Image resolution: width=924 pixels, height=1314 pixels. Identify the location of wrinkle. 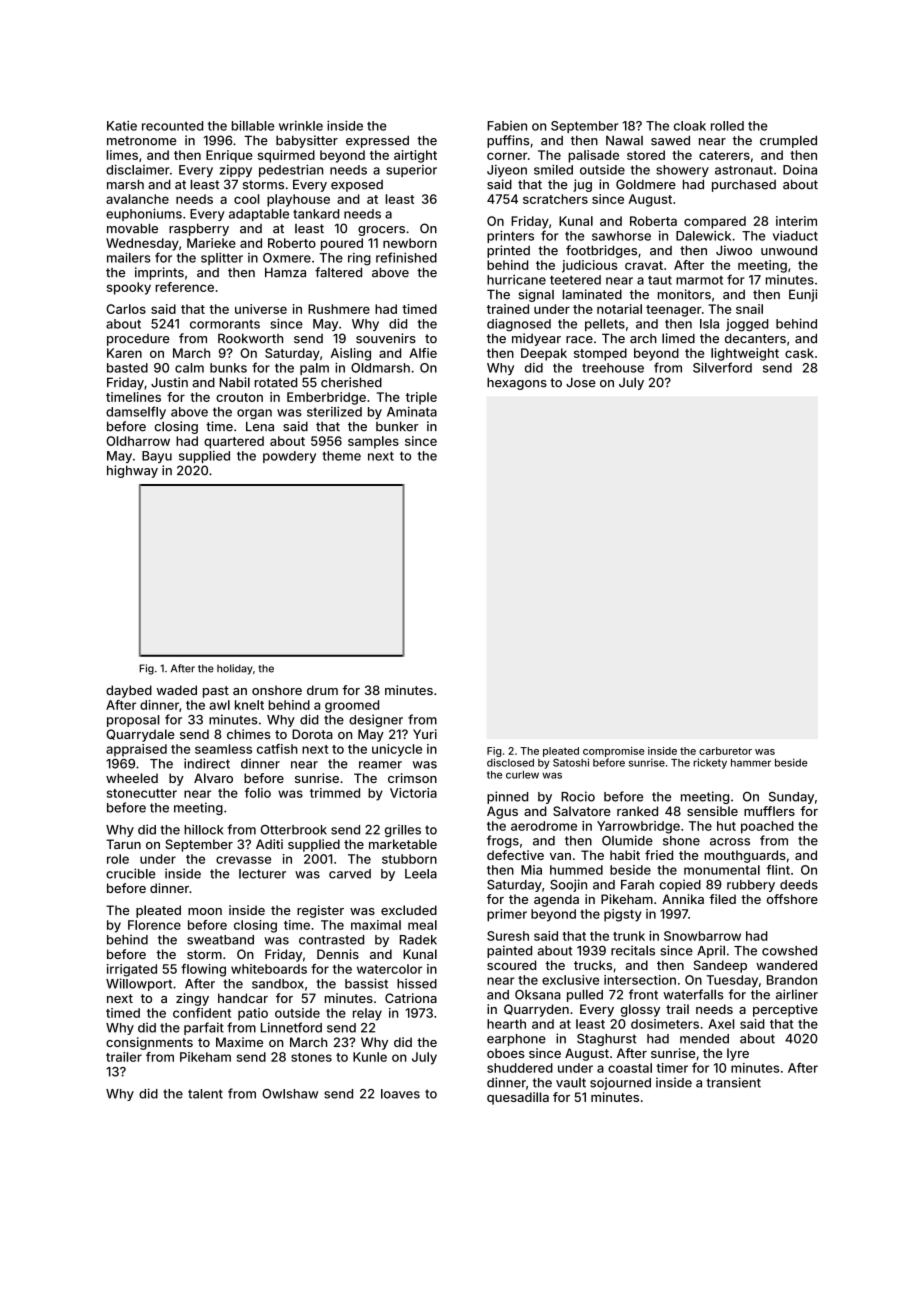
(301, 126).
